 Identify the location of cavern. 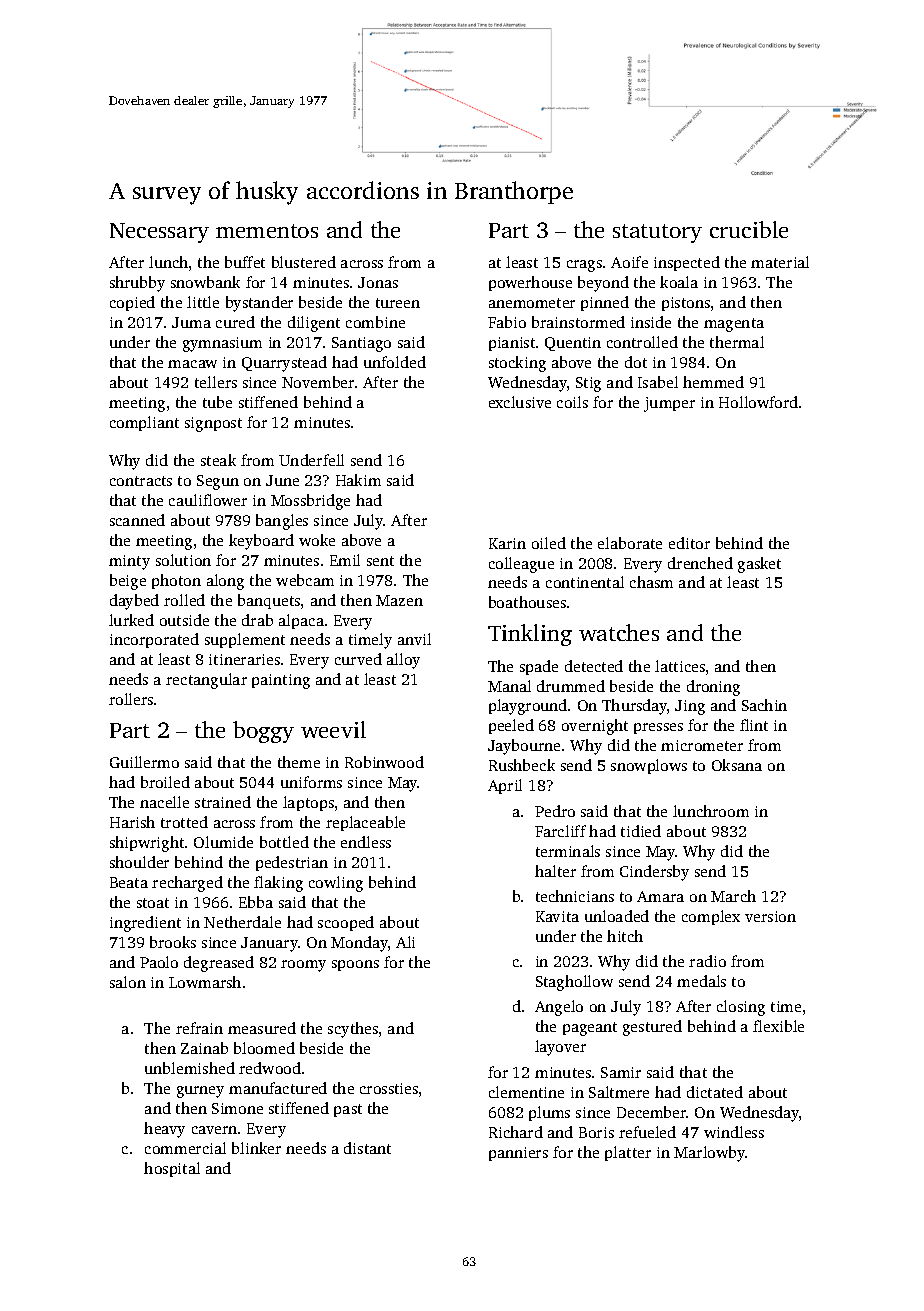
(214, 1130).
